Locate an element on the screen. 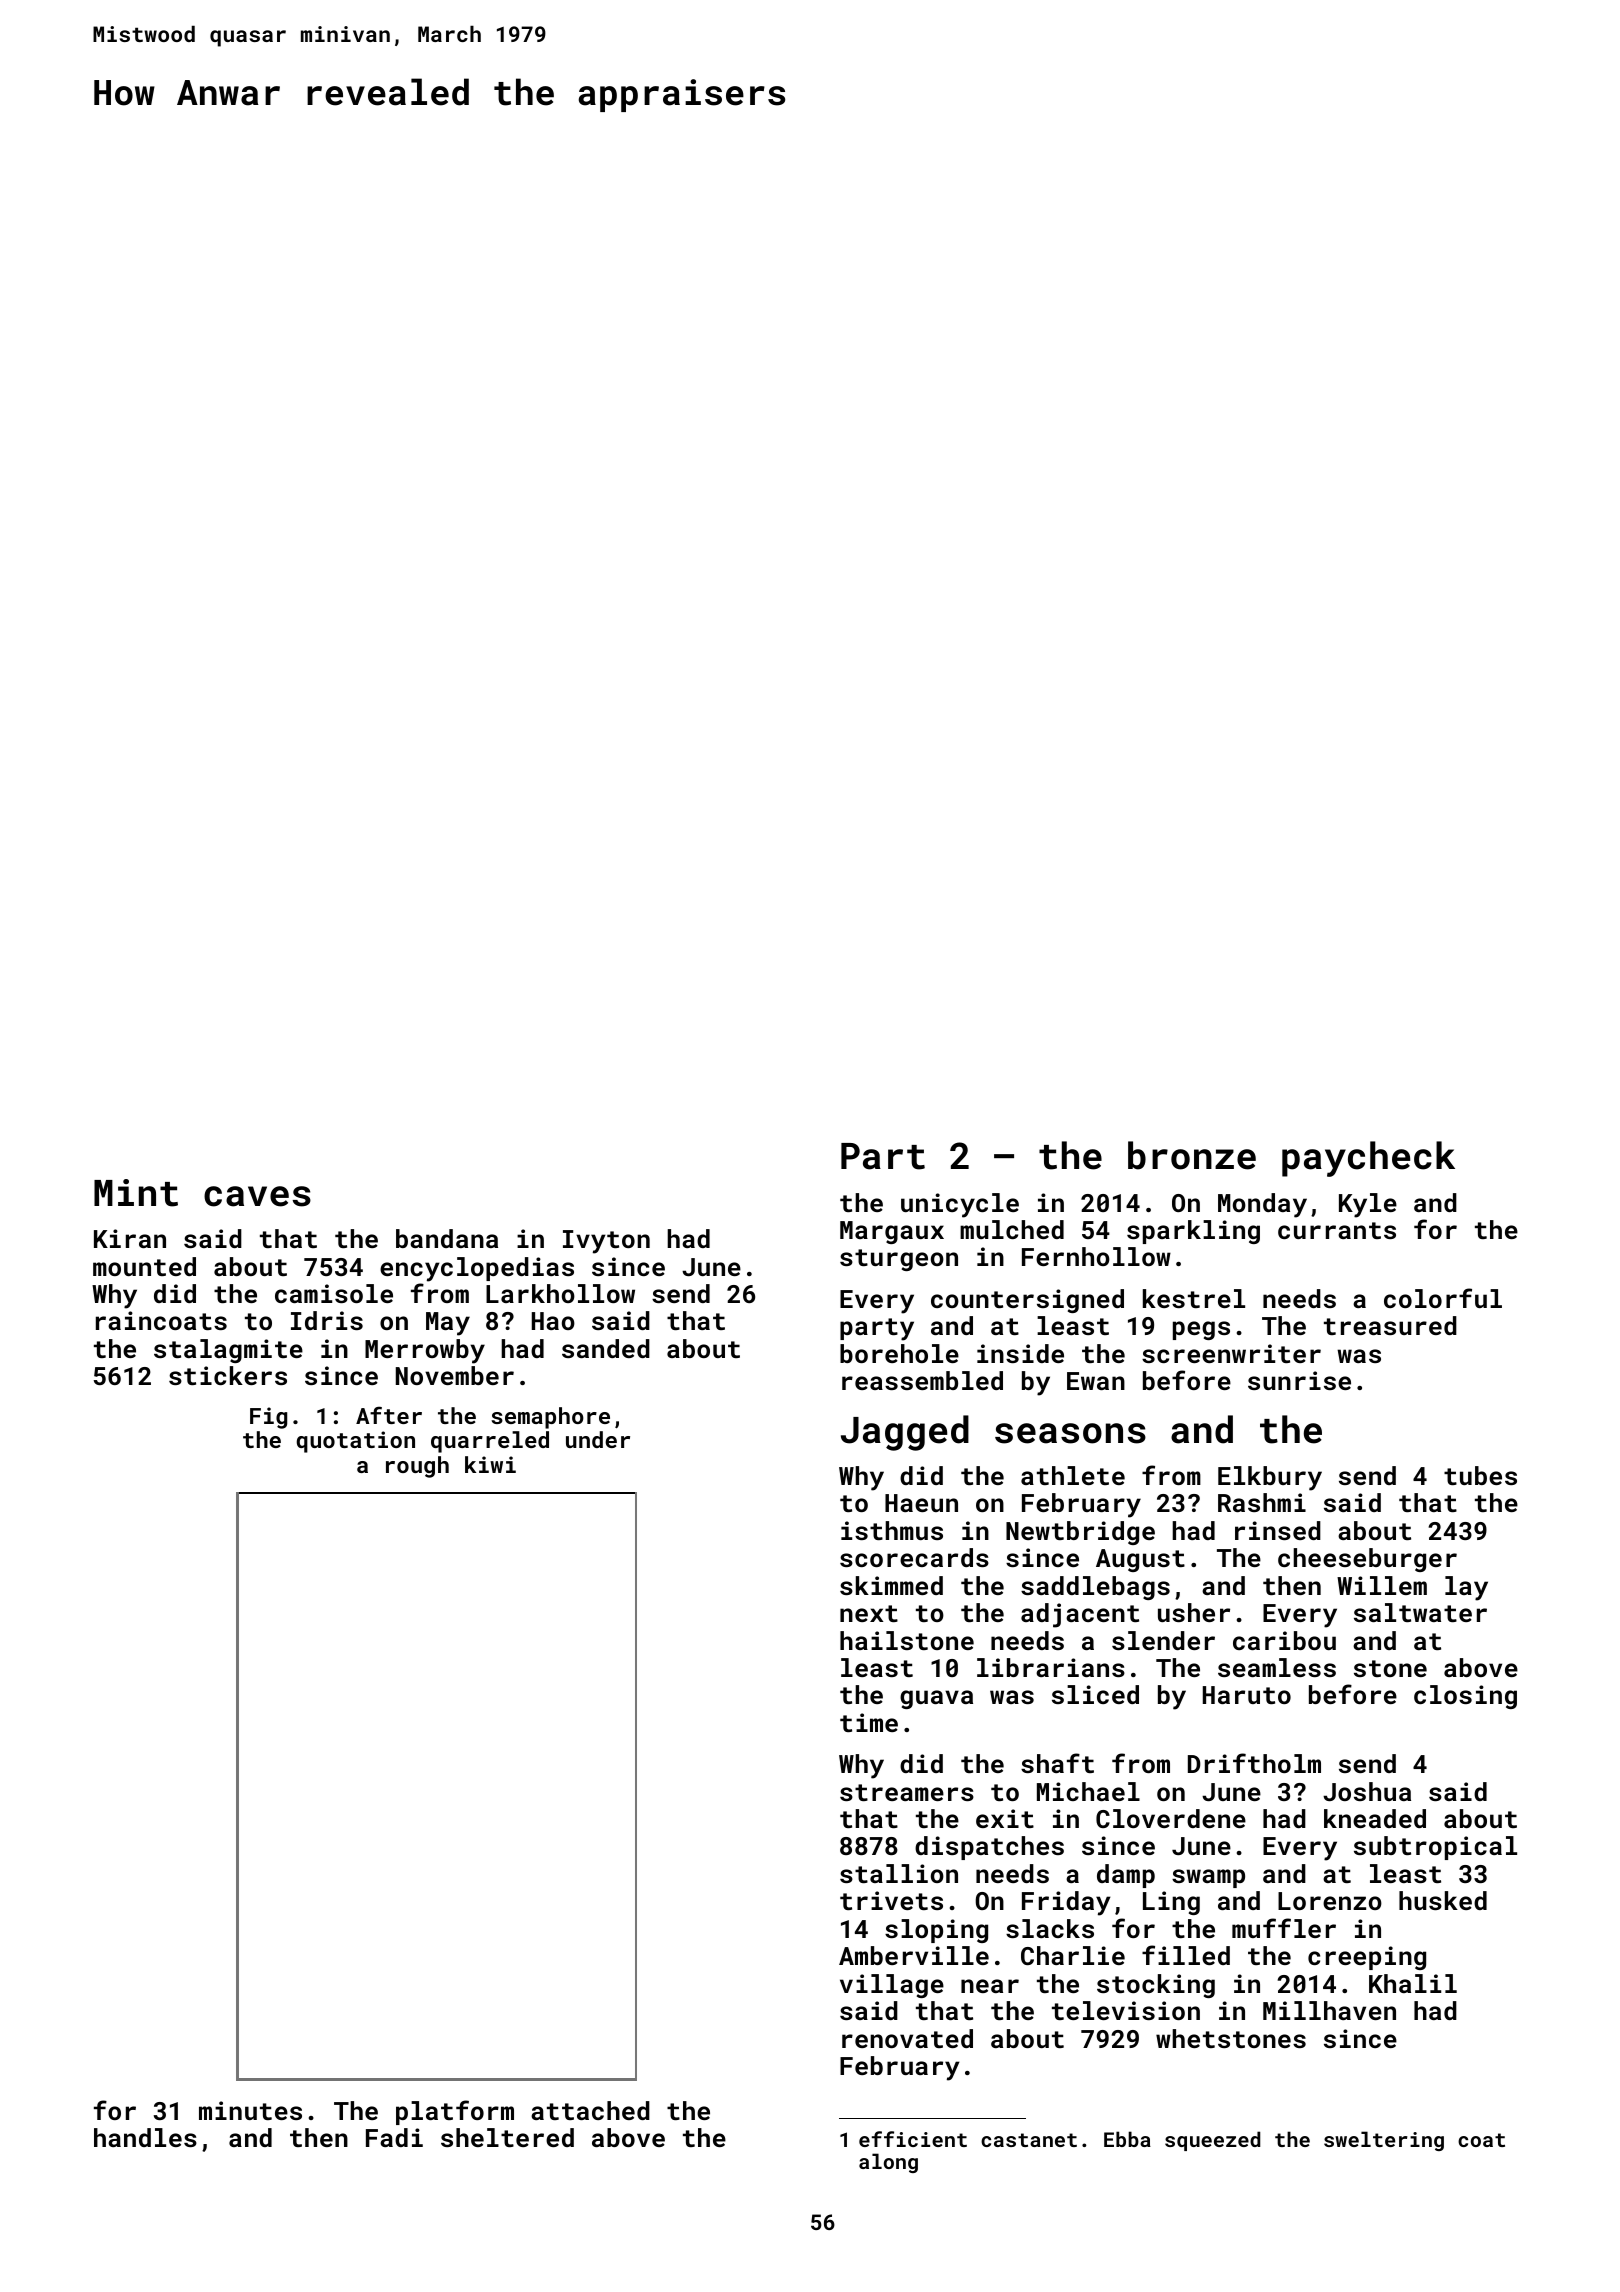 The height and width of the screenshot is (2292, 1620). time is located at coordinates (869, 1722).
